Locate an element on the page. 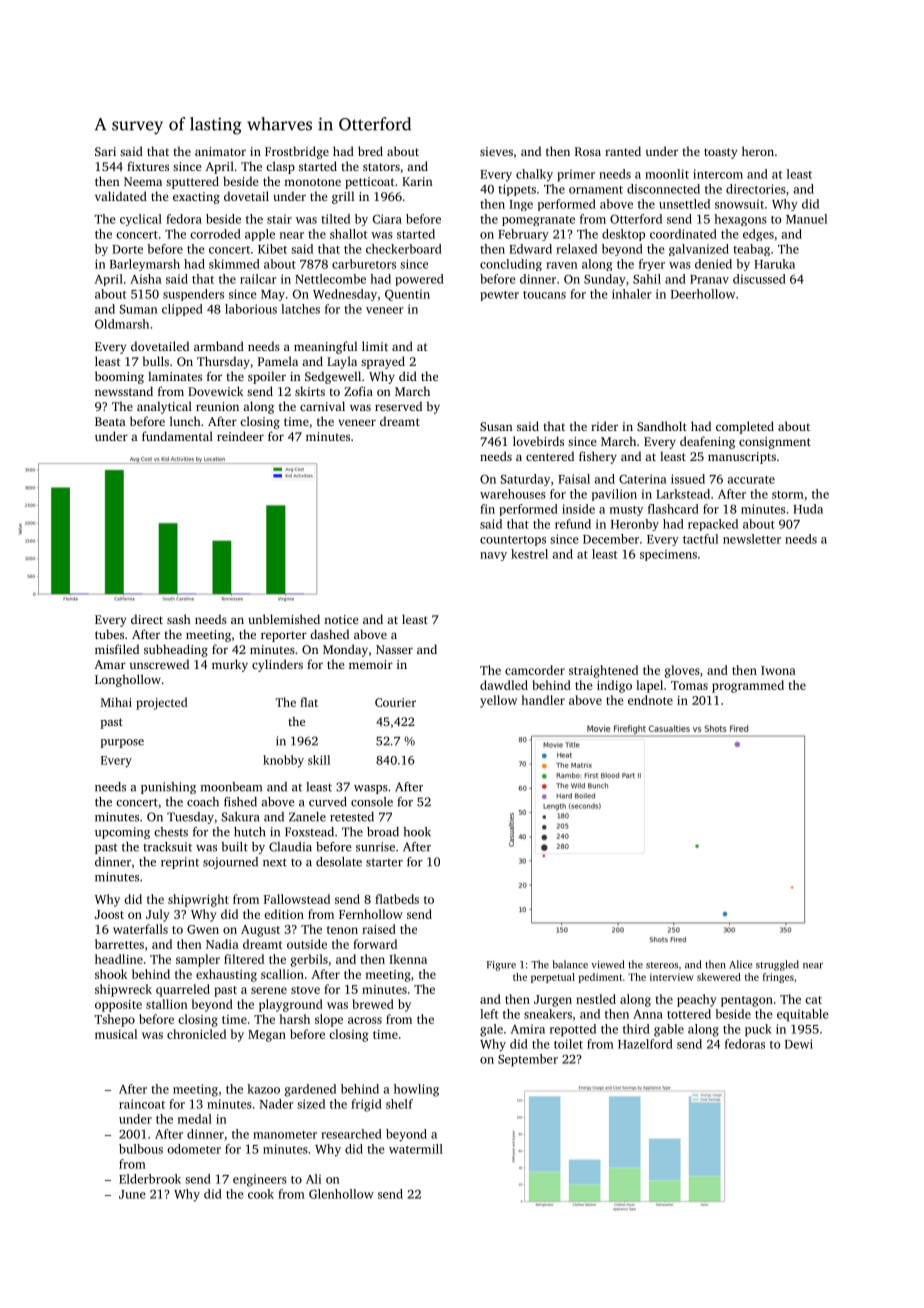 The image size is (924, 1308). reindeer is located at coordinates (240, 436).
